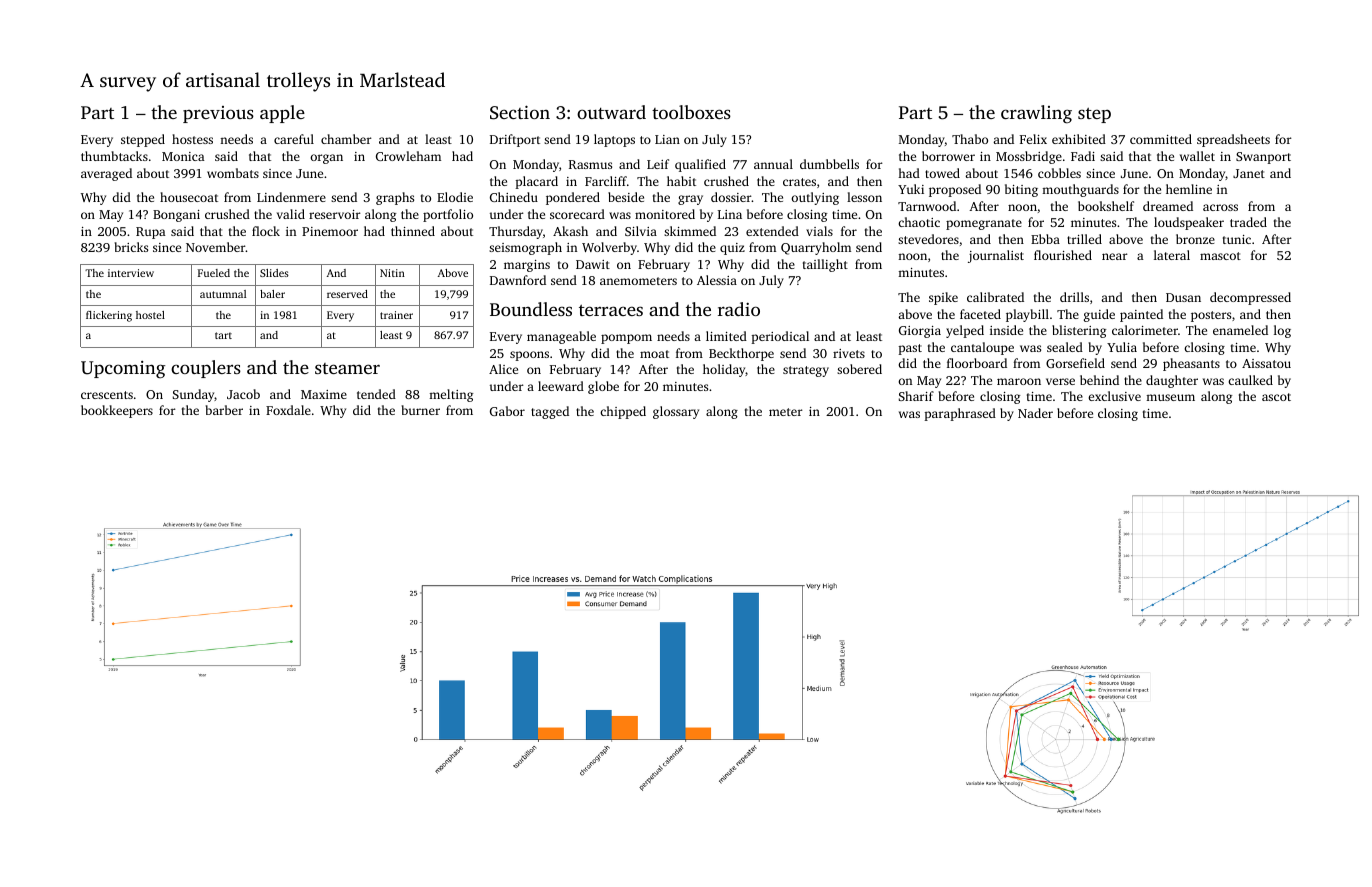 The height and width of the screenshot is (887, 1372). What do you see at coordinates (1036, 114) in the screenshot?
I see `crawling` at bounding box center [1036, 114].
